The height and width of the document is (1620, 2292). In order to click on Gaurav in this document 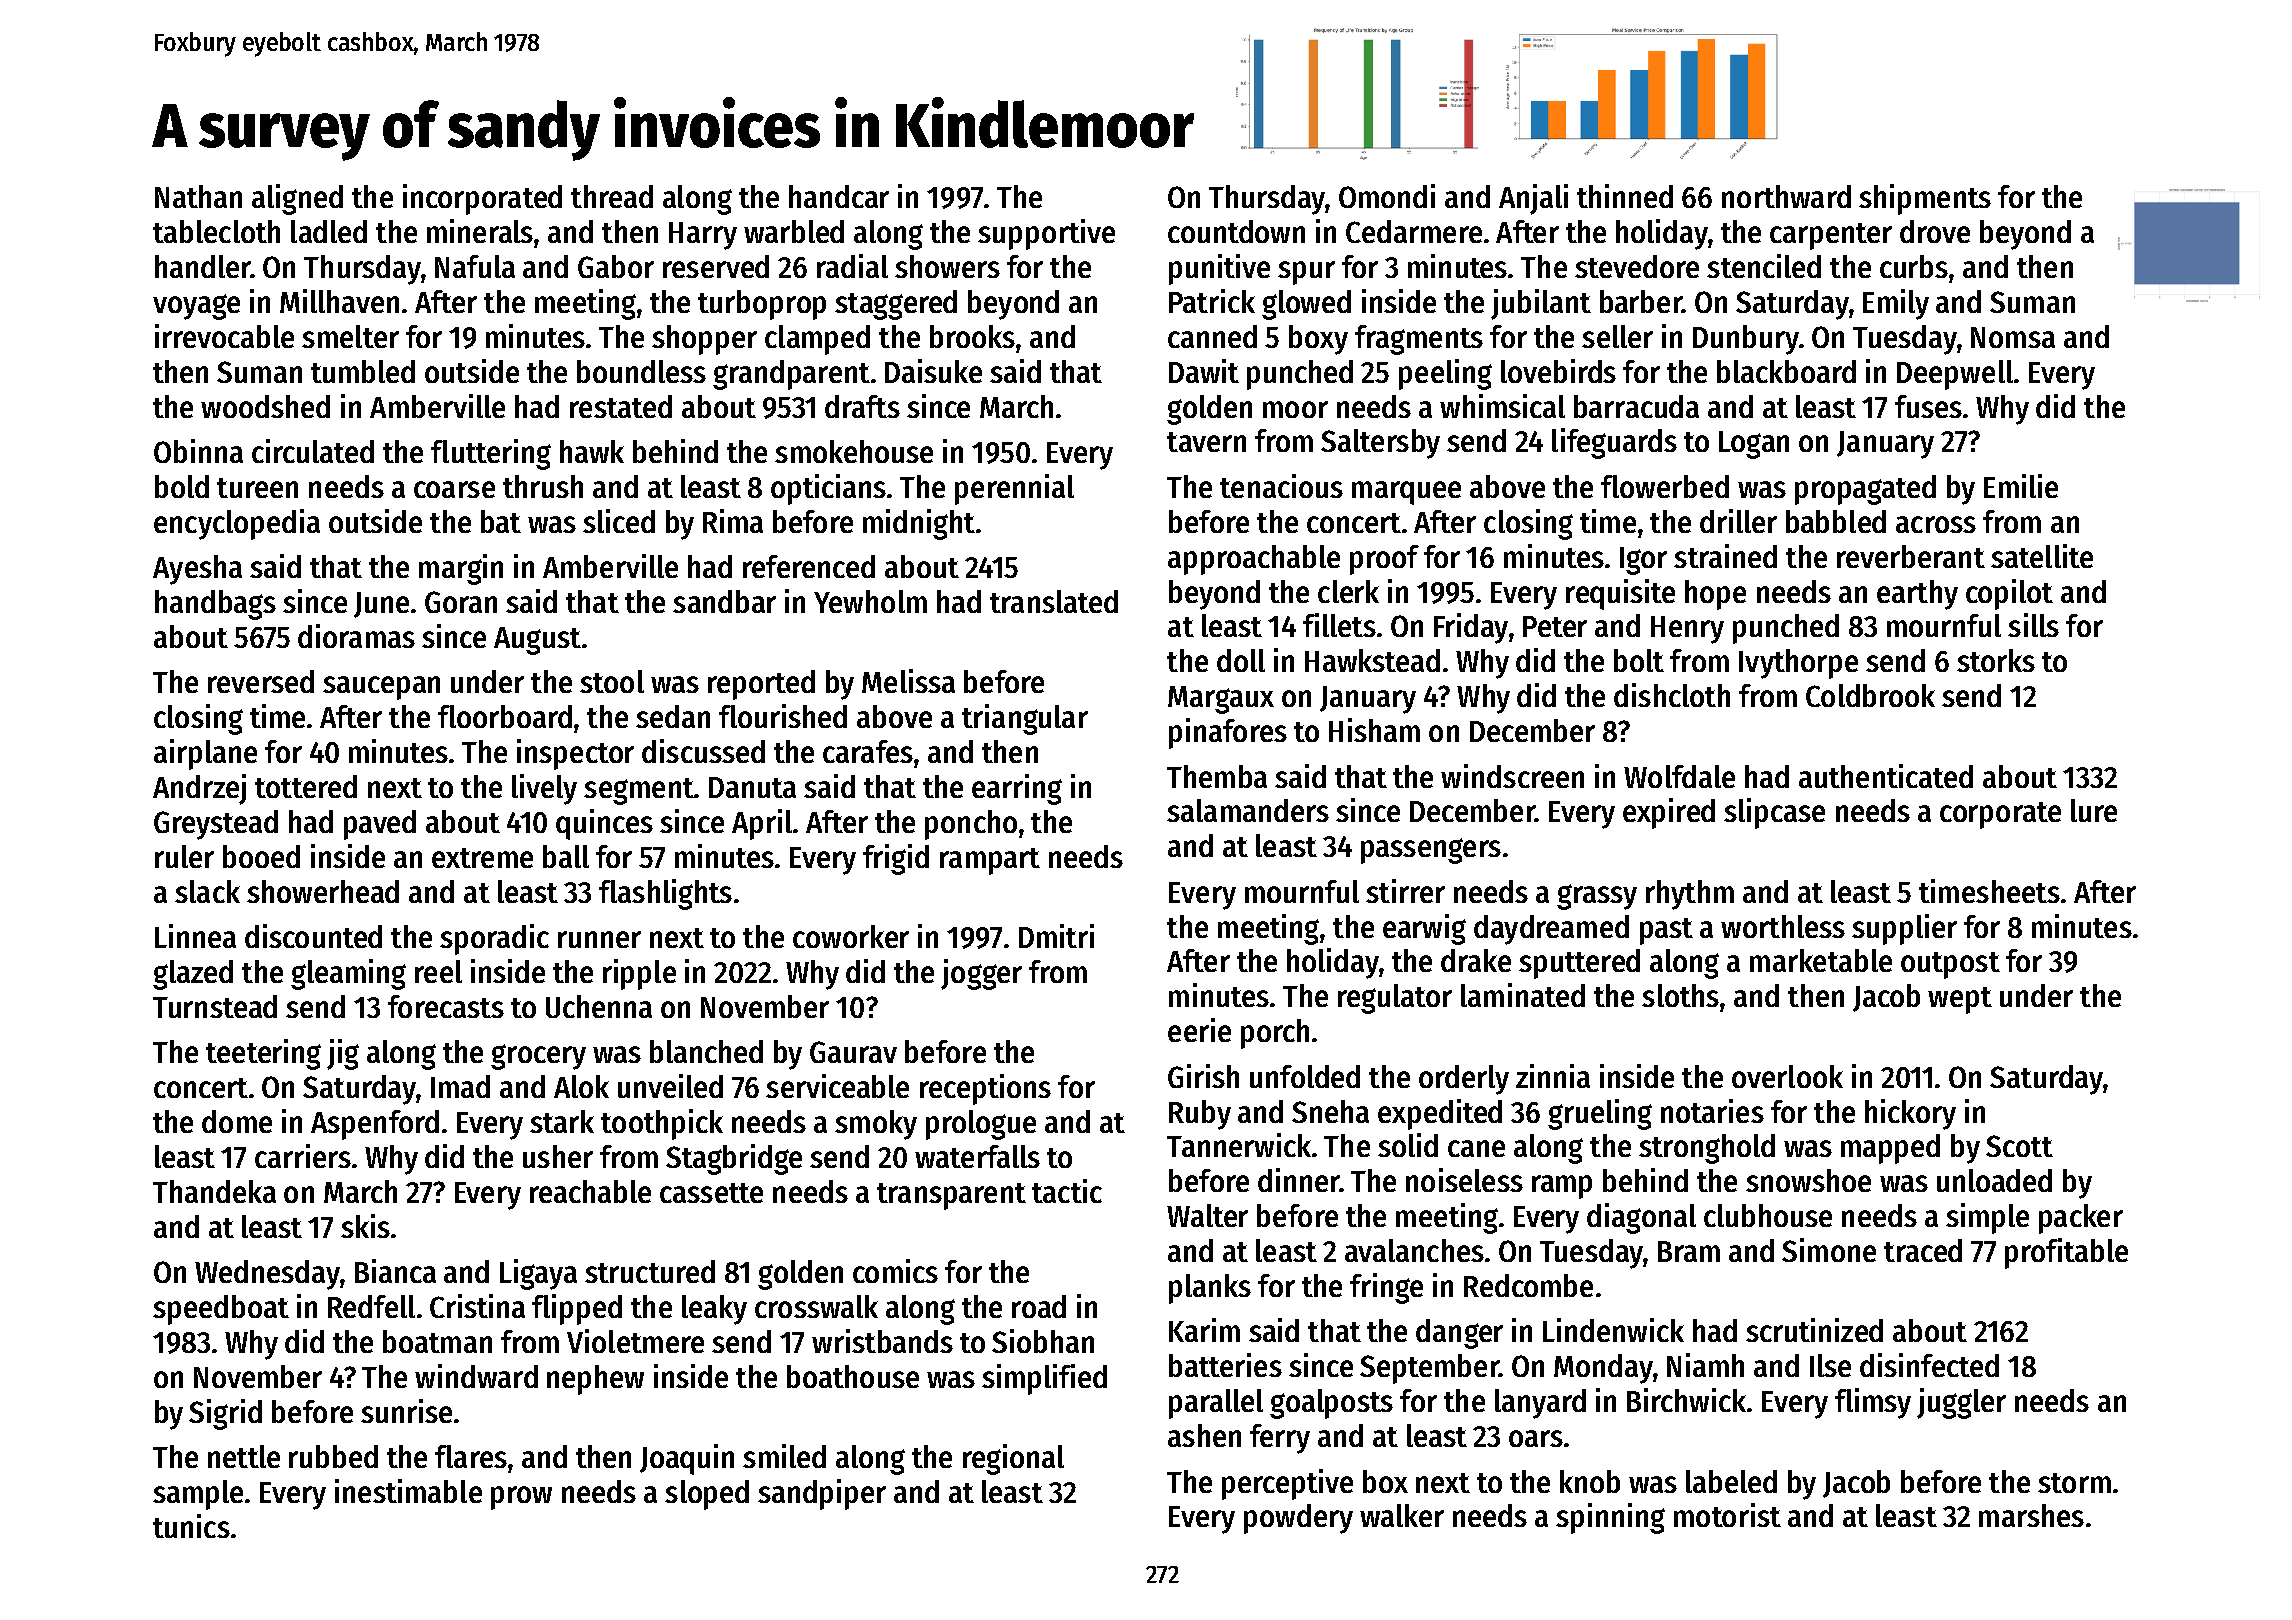, I will do `click(853, 1052)`.
